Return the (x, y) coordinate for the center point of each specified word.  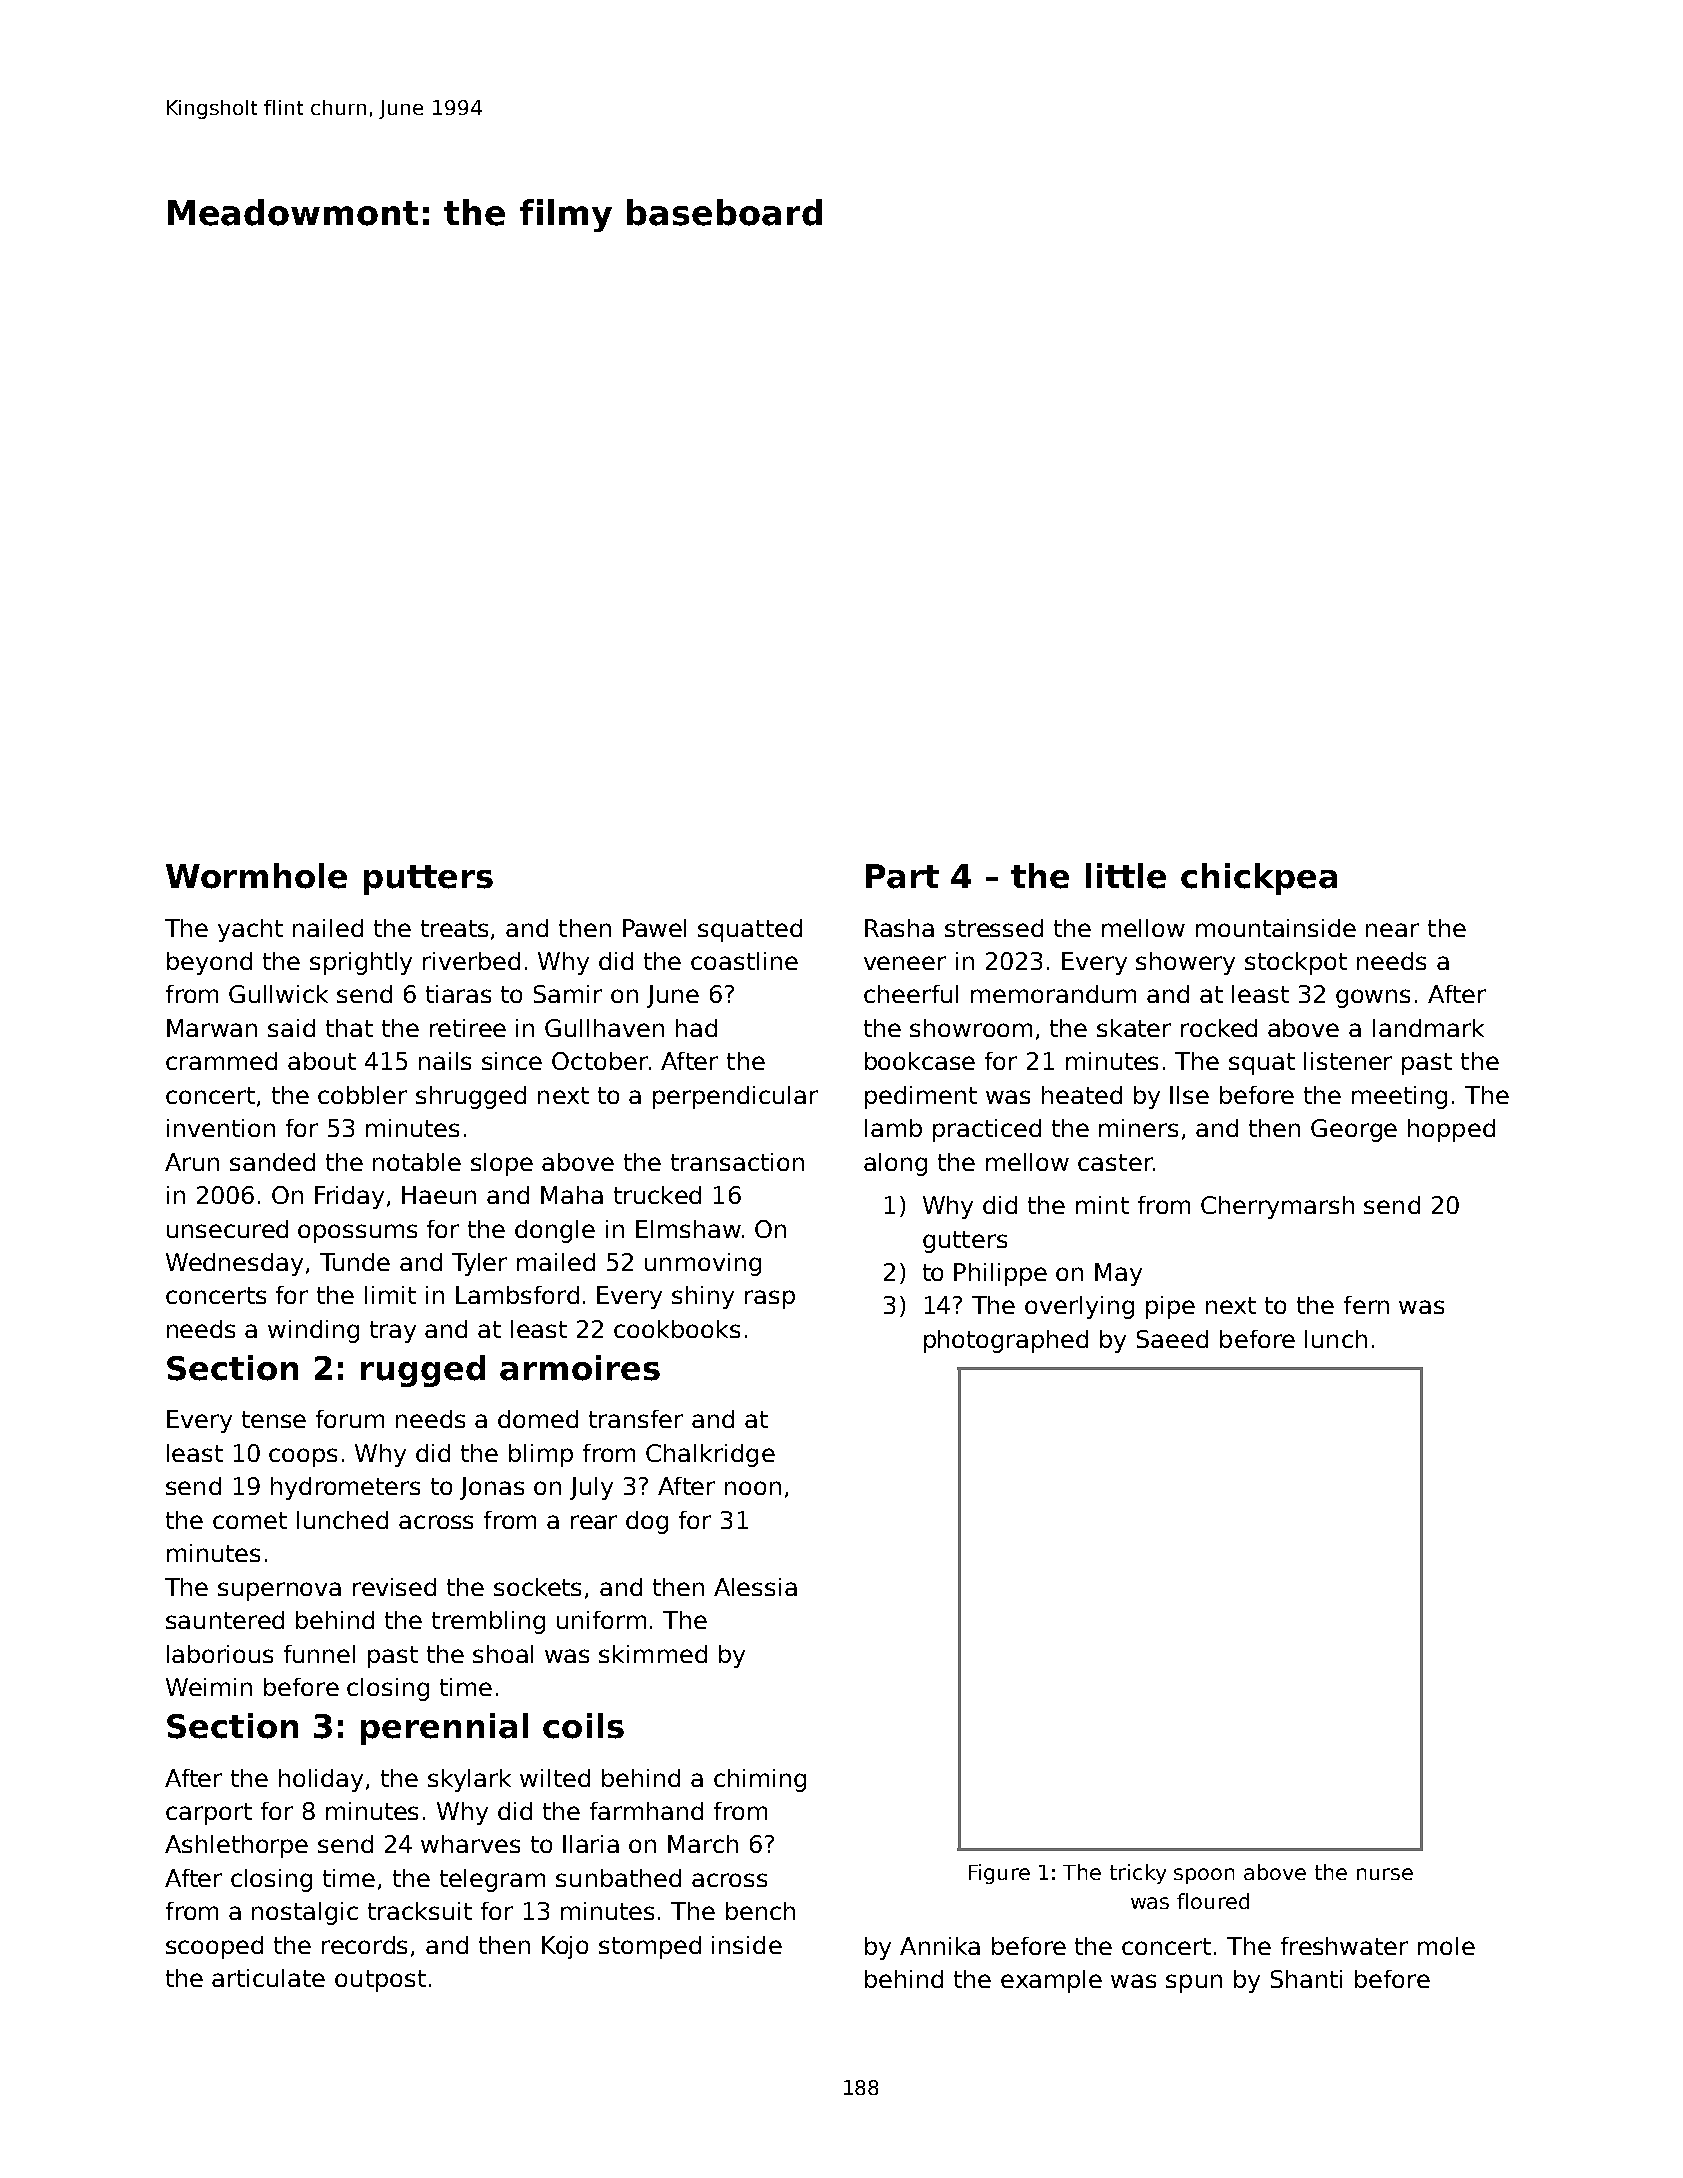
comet (250, 1520)
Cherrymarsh (1277, 1207)
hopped (1451, 1130)
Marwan (212, 1028)
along (895, 1164)
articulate (268, 1978)
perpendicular (735, 1097)
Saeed (1172, 1339)
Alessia (755, 1587)
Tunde (355, 1262)
